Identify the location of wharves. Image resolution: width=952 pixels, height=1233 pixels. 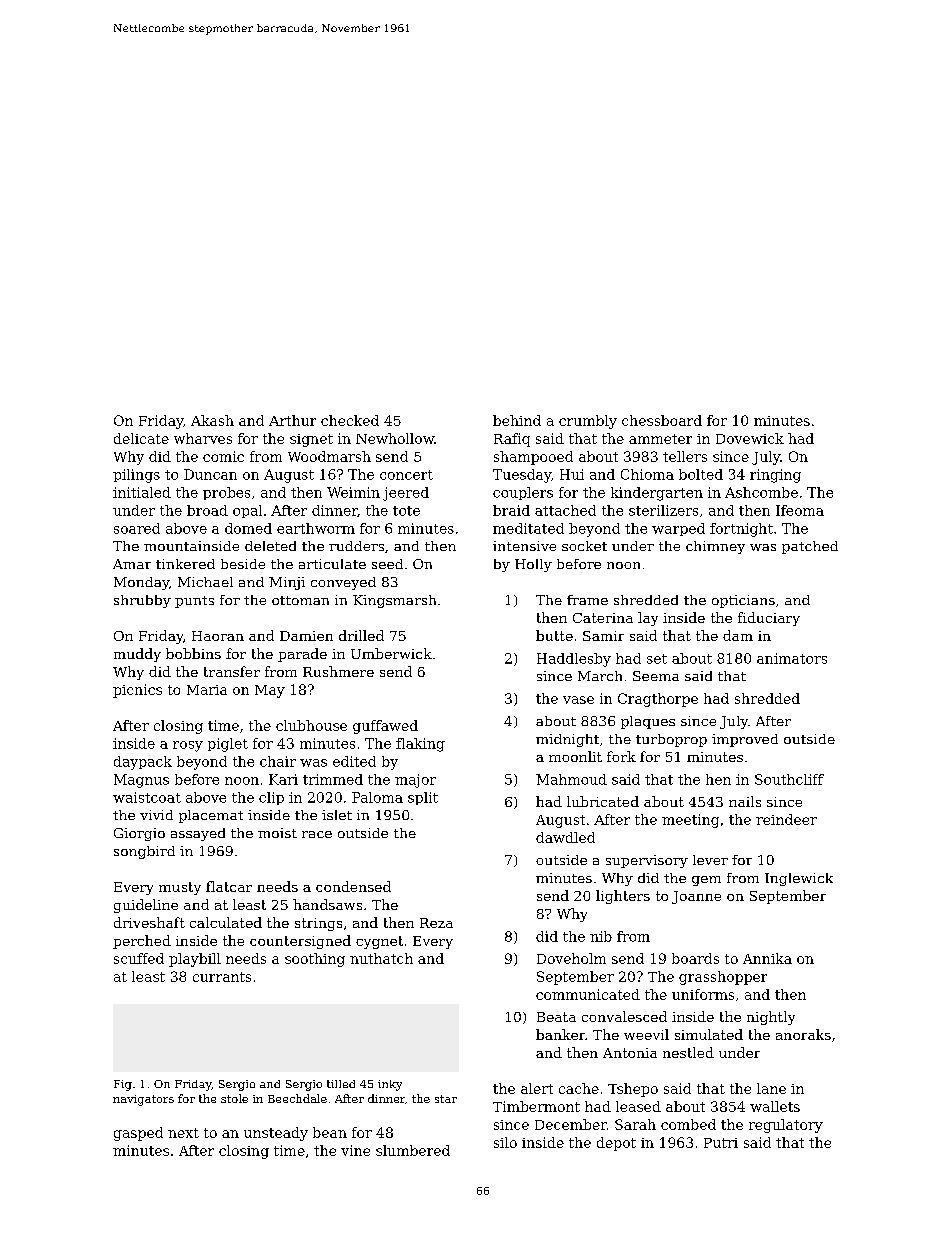
(203, 438).
